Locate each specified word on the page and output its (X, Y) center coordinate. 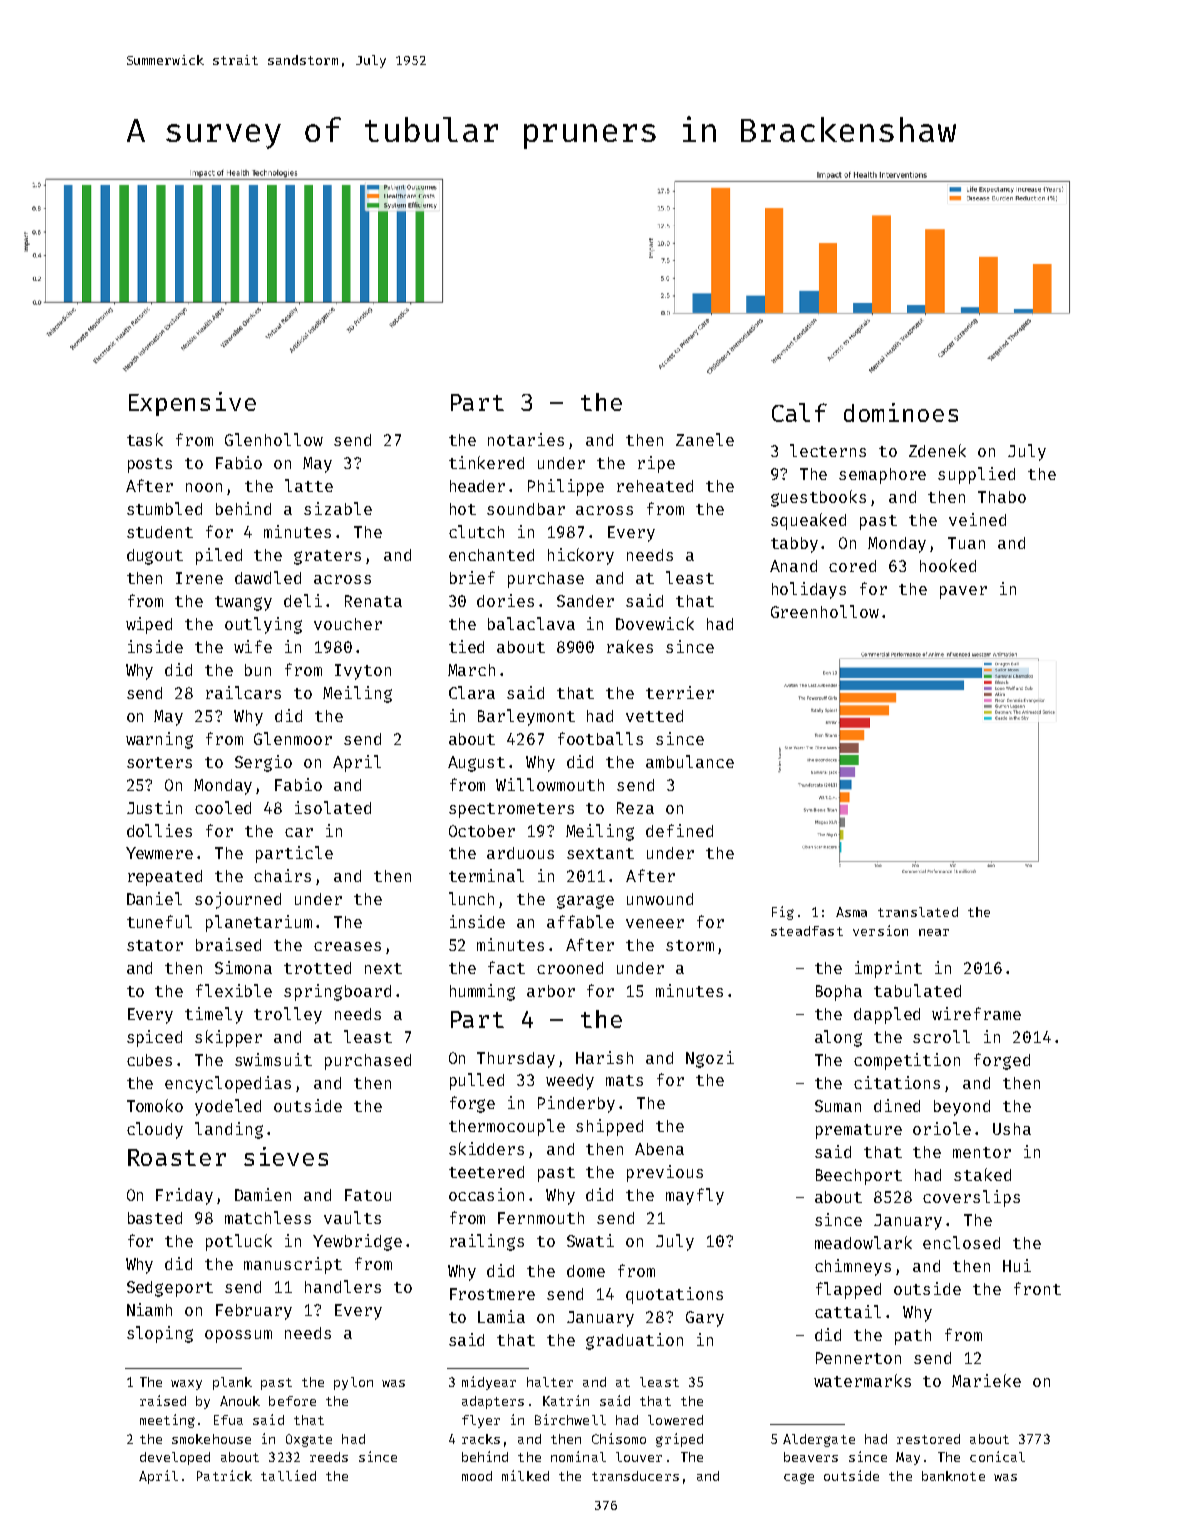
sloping (160, 1334)
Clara (472, 692)
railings (487, 1242)
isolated (333, 807)
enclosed (961, 1242)
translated (918, 912)
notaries (526, 439)
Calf (799, 412)
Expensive (192, 404)
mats (624, 1080)
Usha (1012, 1129)
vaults (352, 1217)
